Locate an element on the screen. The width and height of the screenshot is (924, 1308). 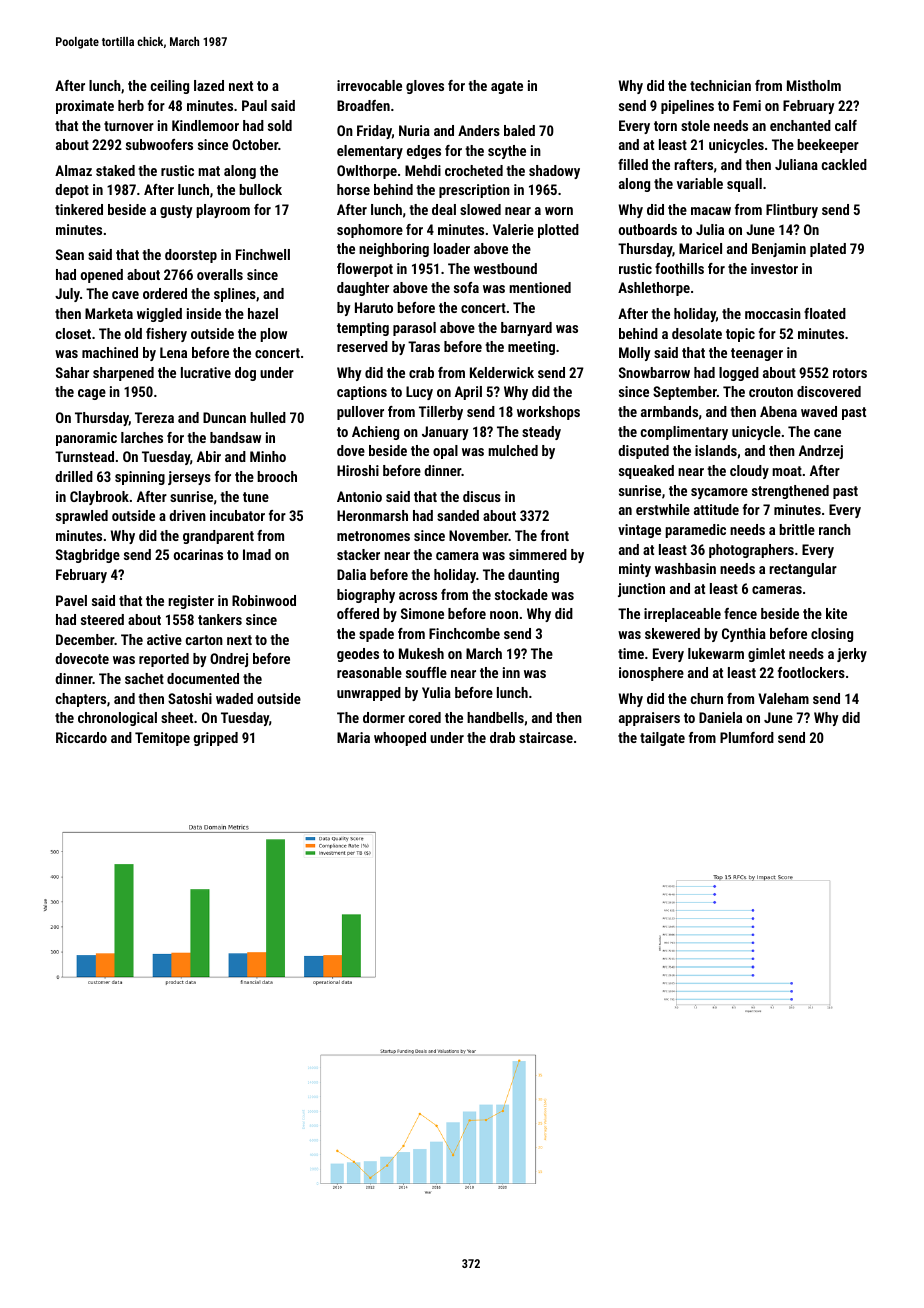
subwoofers is located at coordinates (159, 144).
